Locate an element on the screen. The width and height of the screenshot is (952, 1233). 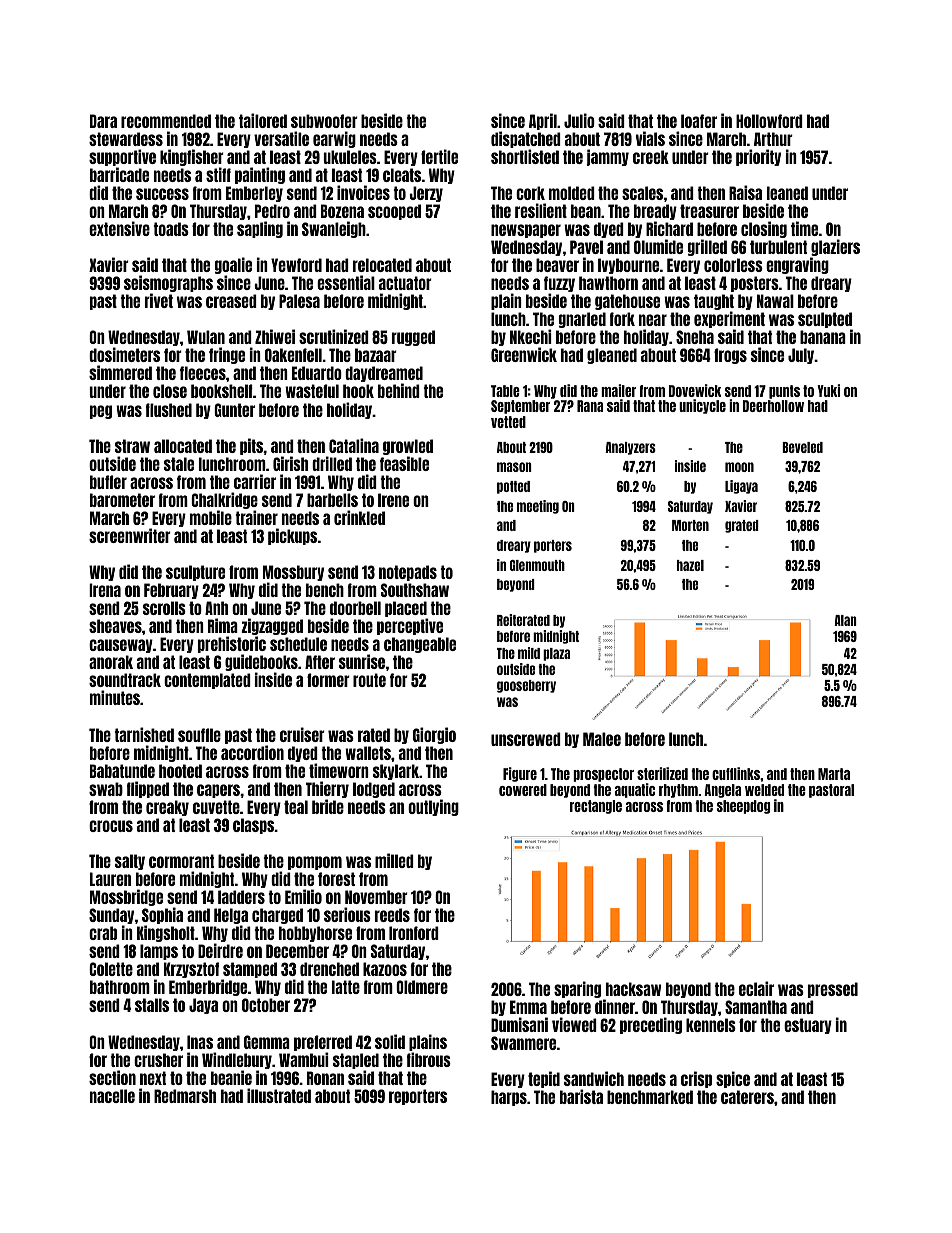
Chalkridge is located at coordinates (224, 500).
